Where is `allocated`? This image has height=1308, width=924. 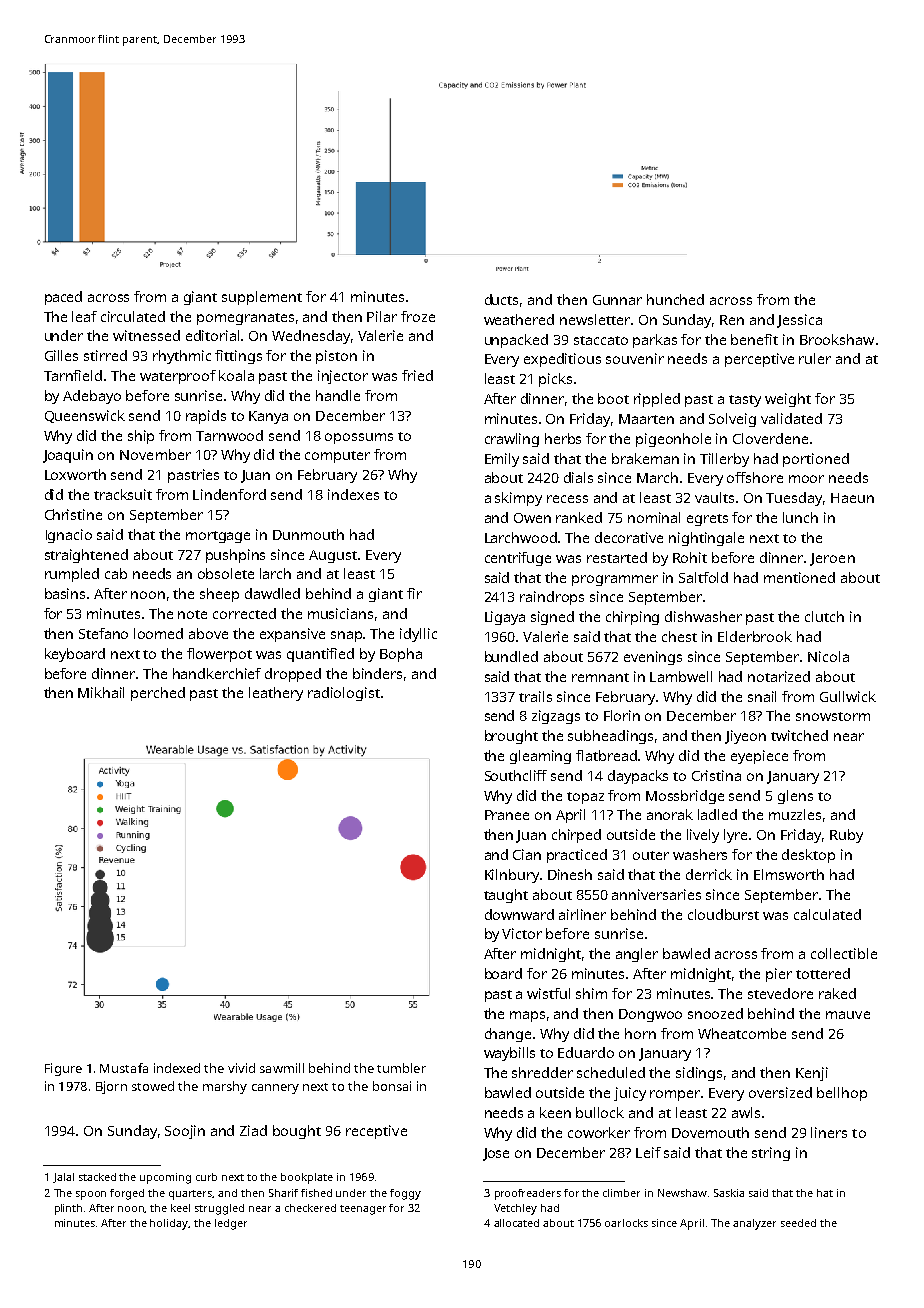 allocated is located at coordinates (516, 1223).
